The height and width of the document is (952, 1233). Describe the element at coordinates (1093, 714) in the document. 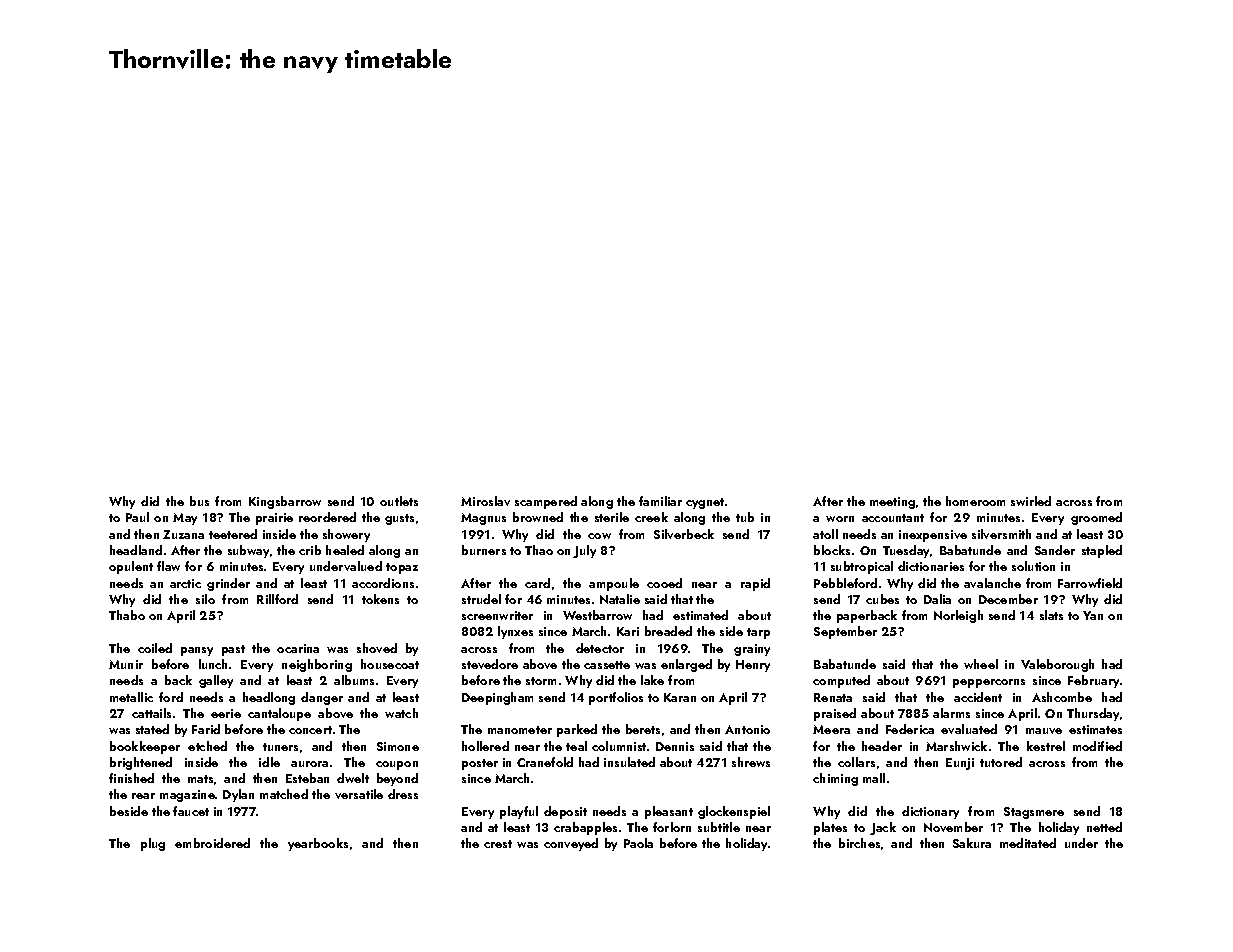

I see `Thursday` at that location.
